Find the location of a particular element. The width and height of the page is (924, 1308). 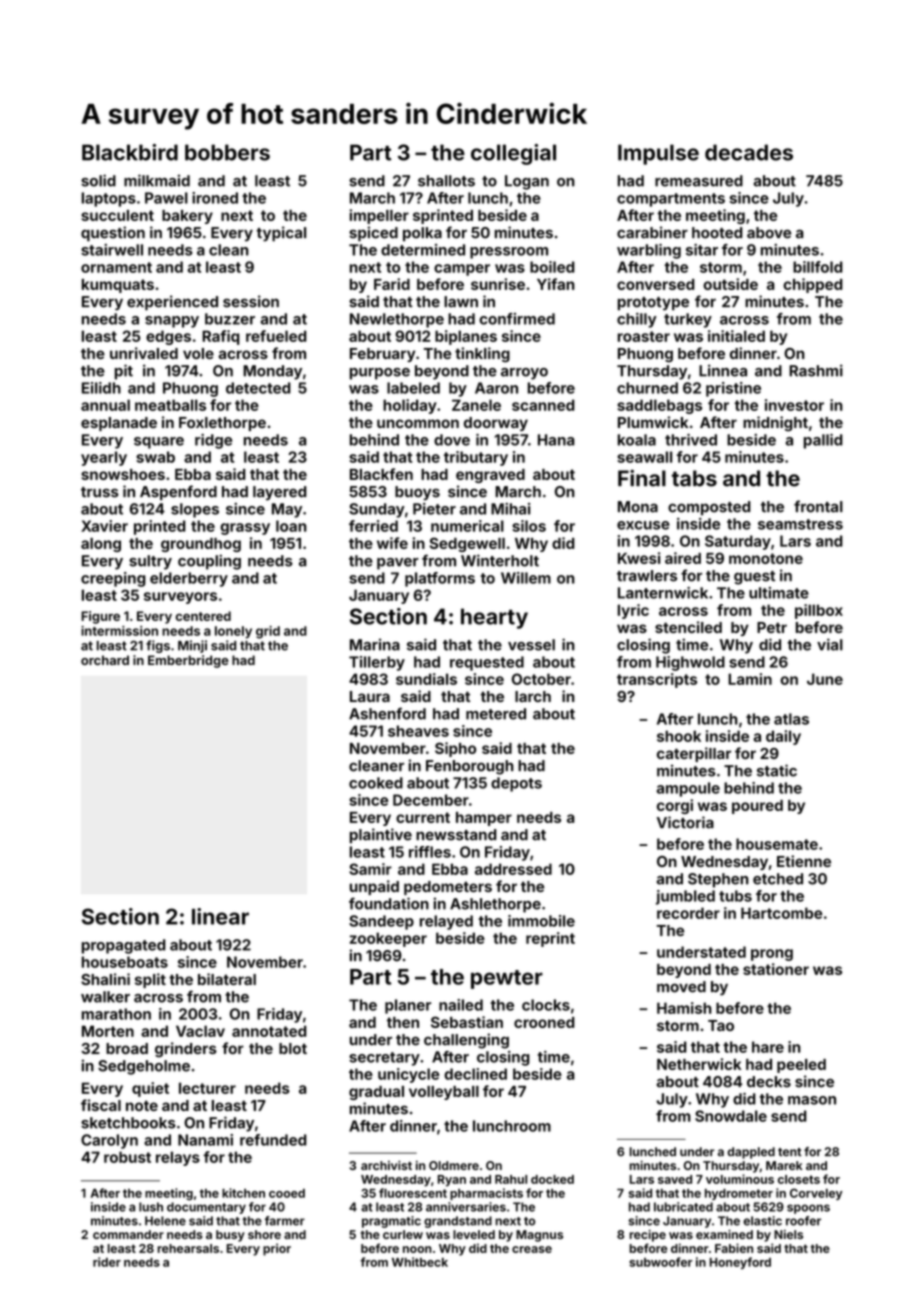

jumbled is located at coordinates (685, 897).
